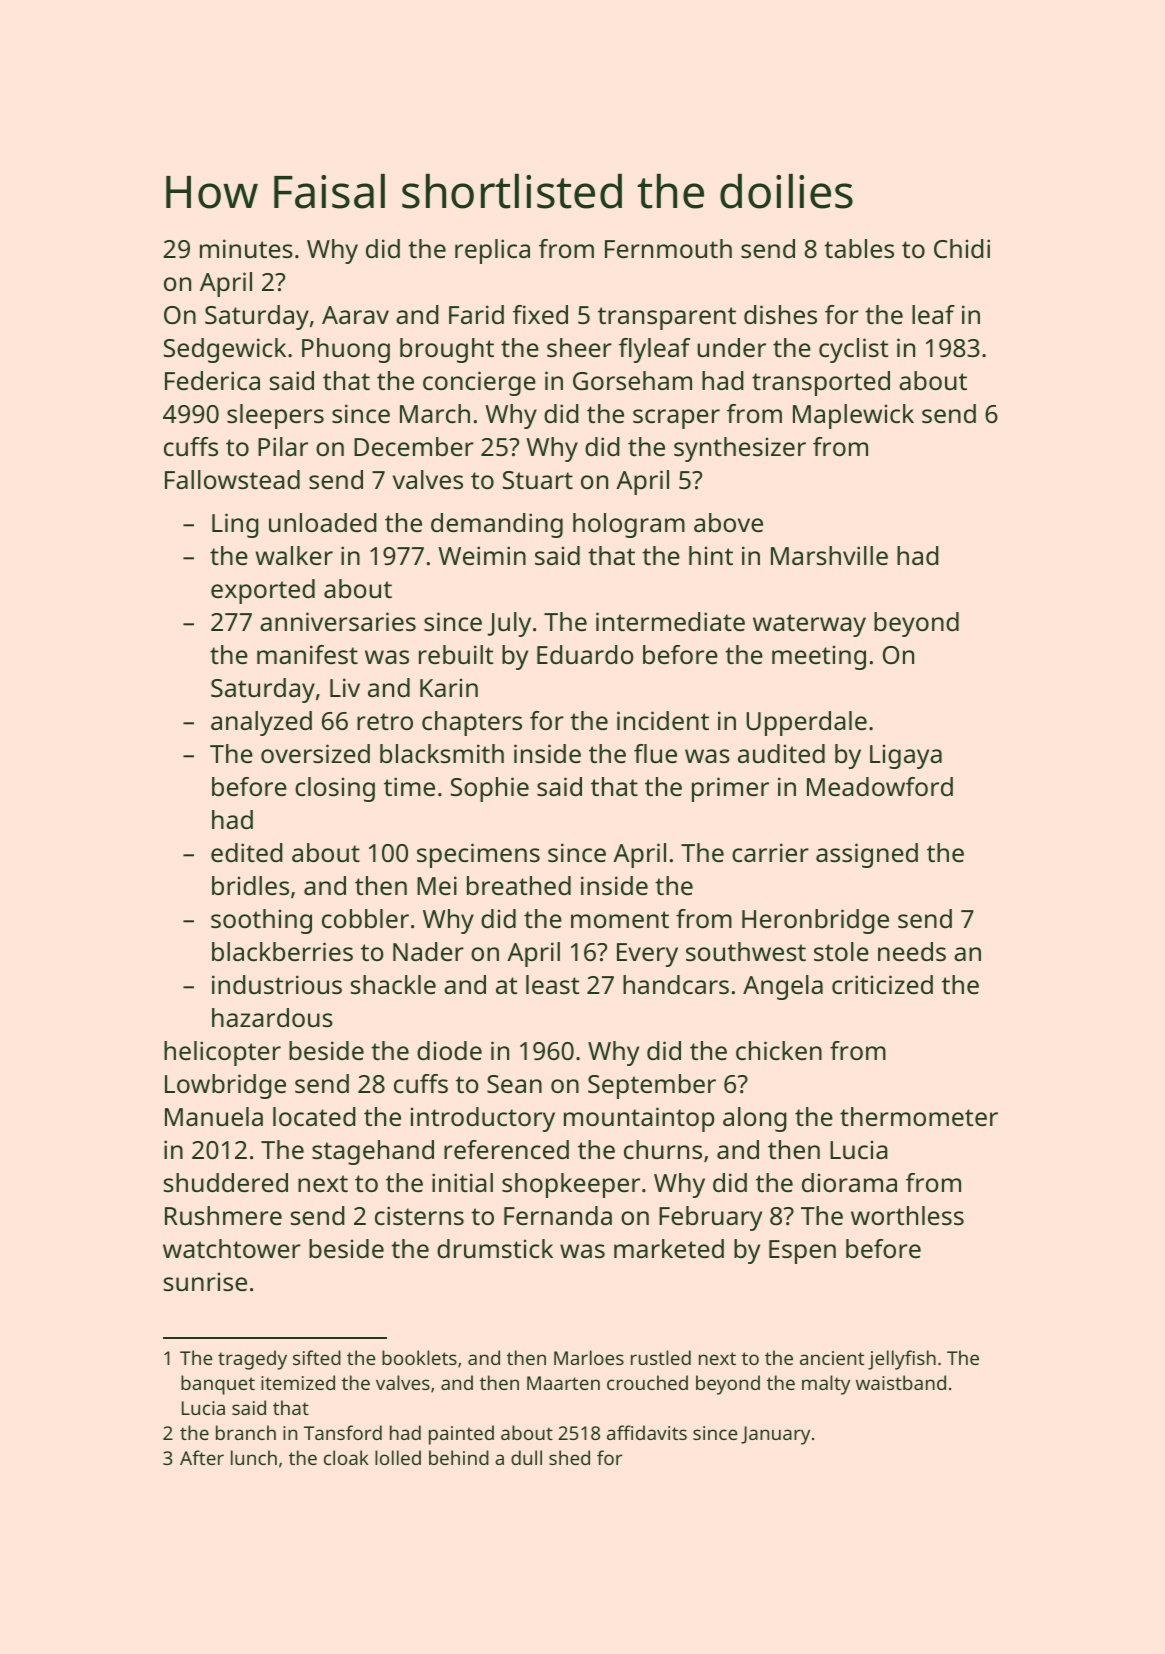 The width and height of the screenshot is (1165, 1654). I want to click on needs, so click(912, 951).
